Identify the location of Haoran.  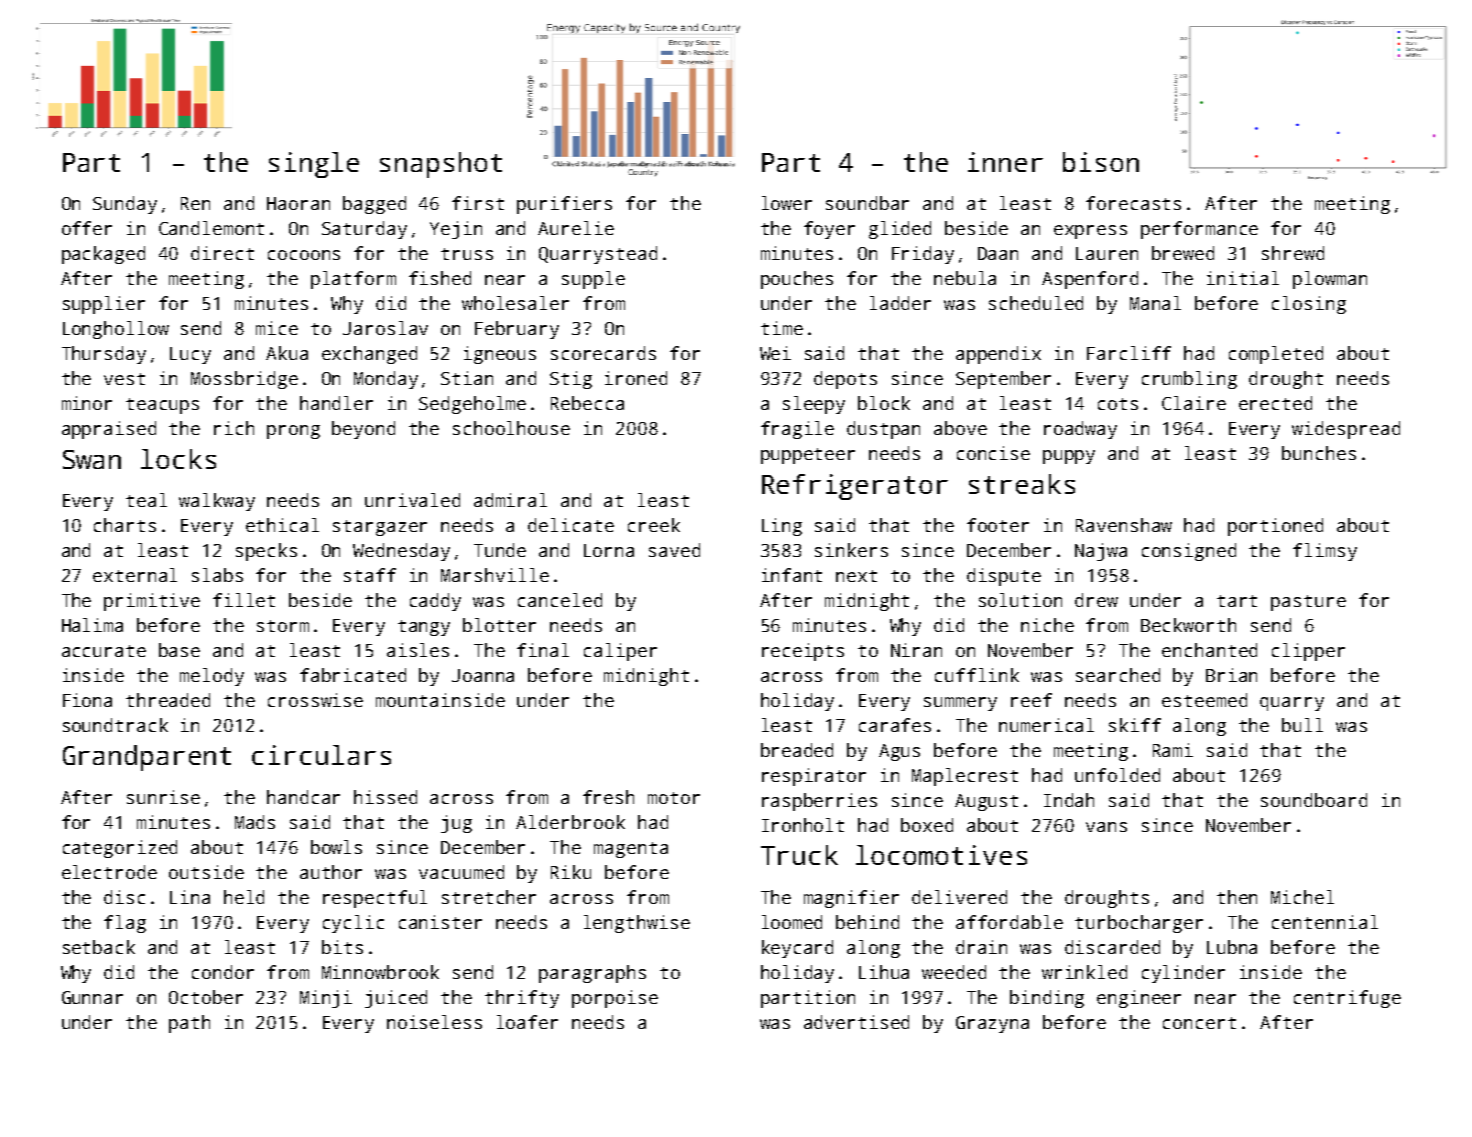
(298, 203).
